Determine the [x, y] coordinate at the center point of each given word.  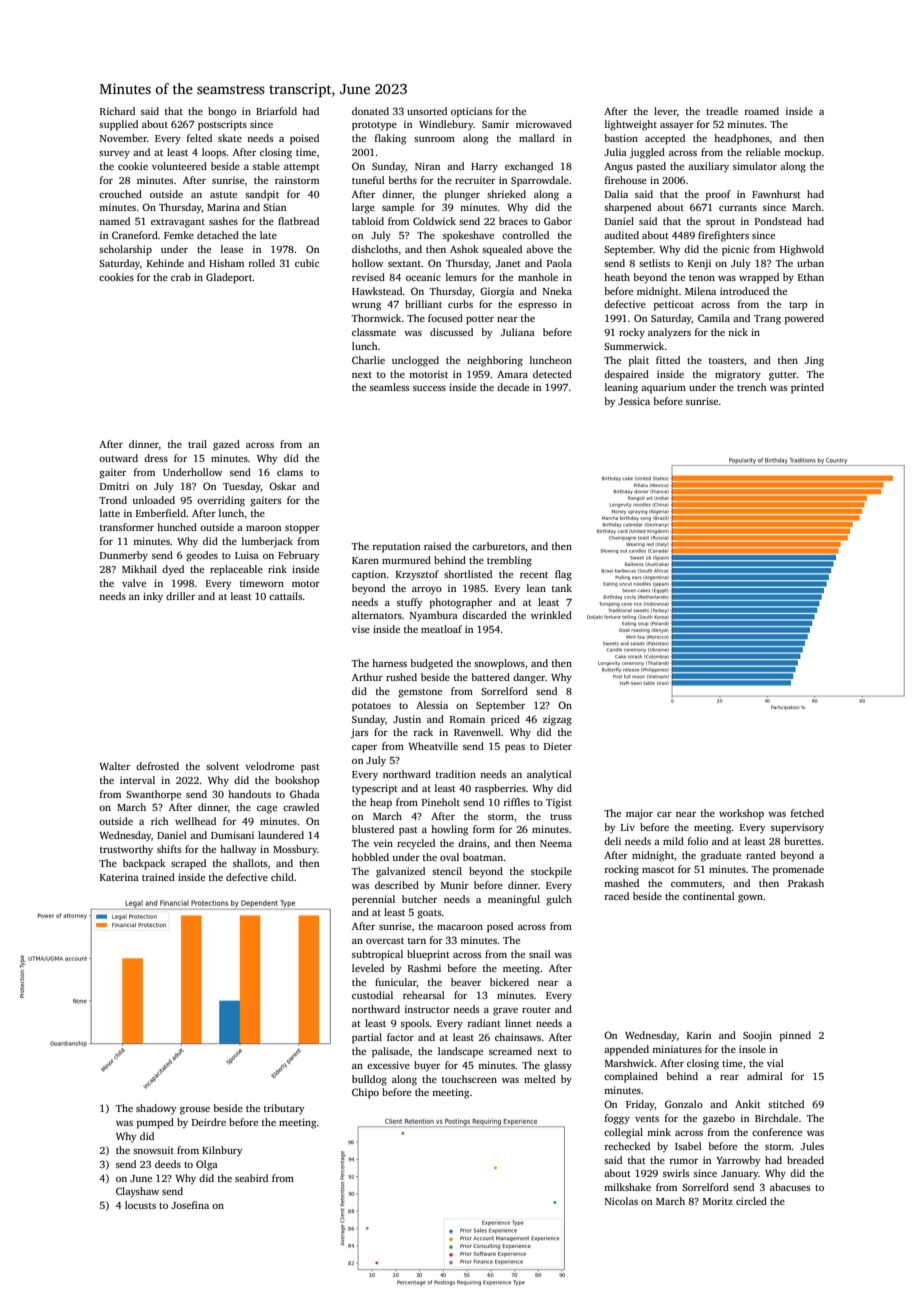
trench [752, 387]
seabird [251, 1178]
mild [673, 841]
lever [665, 111]
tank [562, 588]
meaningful [514, 900]
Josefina [190, 1205]
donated [370, 111]
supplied [118, 125]
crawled [301, 807]
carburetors [498, 546]
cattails [285, 596]
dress [156, 458]
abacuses [790, 1187]
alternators [377, 615]
